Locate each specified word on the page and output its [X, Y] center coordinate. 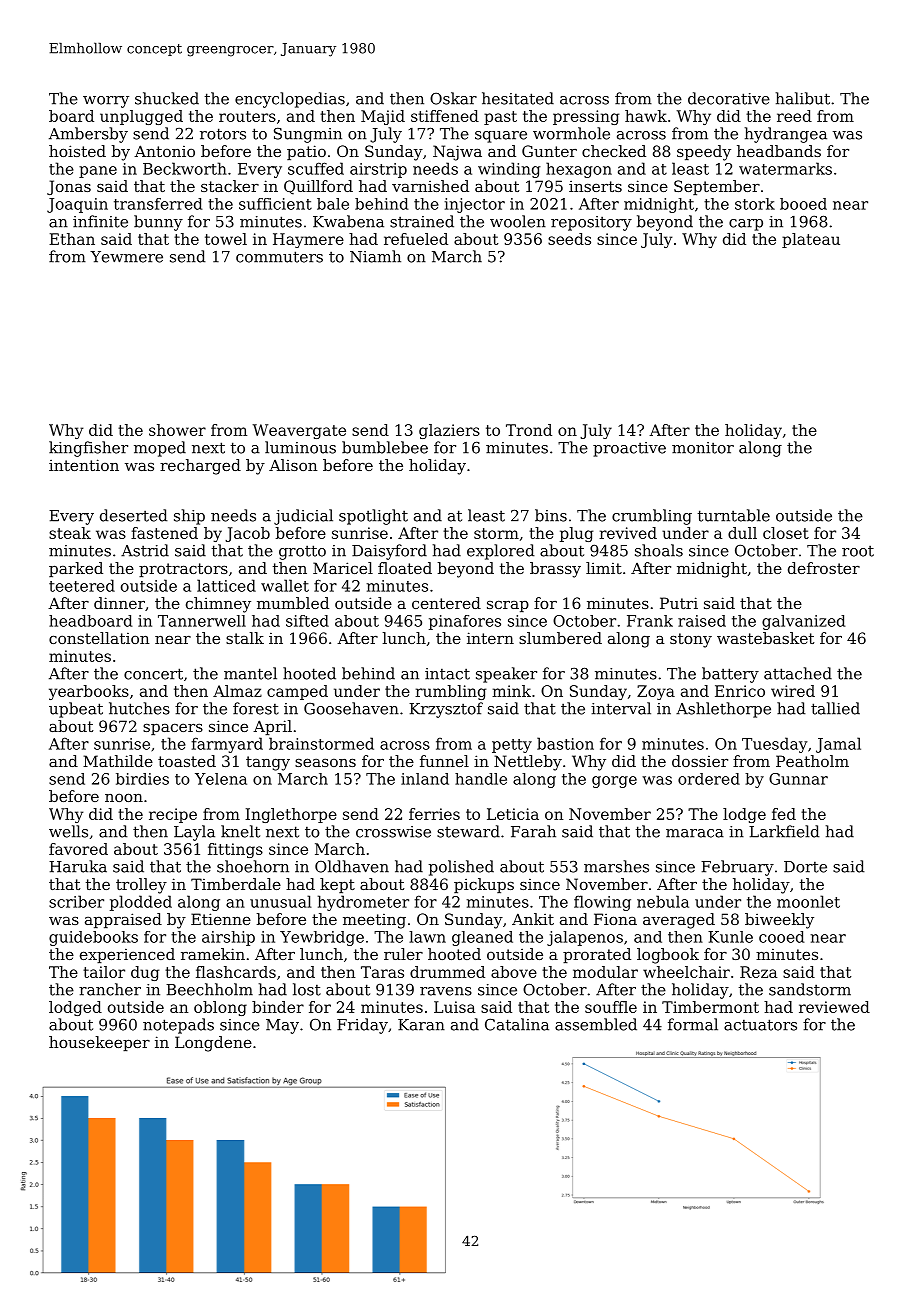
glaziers [449, 431]
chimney [218, 605]
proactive [629, 449]
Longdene [213, 1044]
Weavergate [299, 431]
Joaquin [77, 205]
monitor [703, 448]
